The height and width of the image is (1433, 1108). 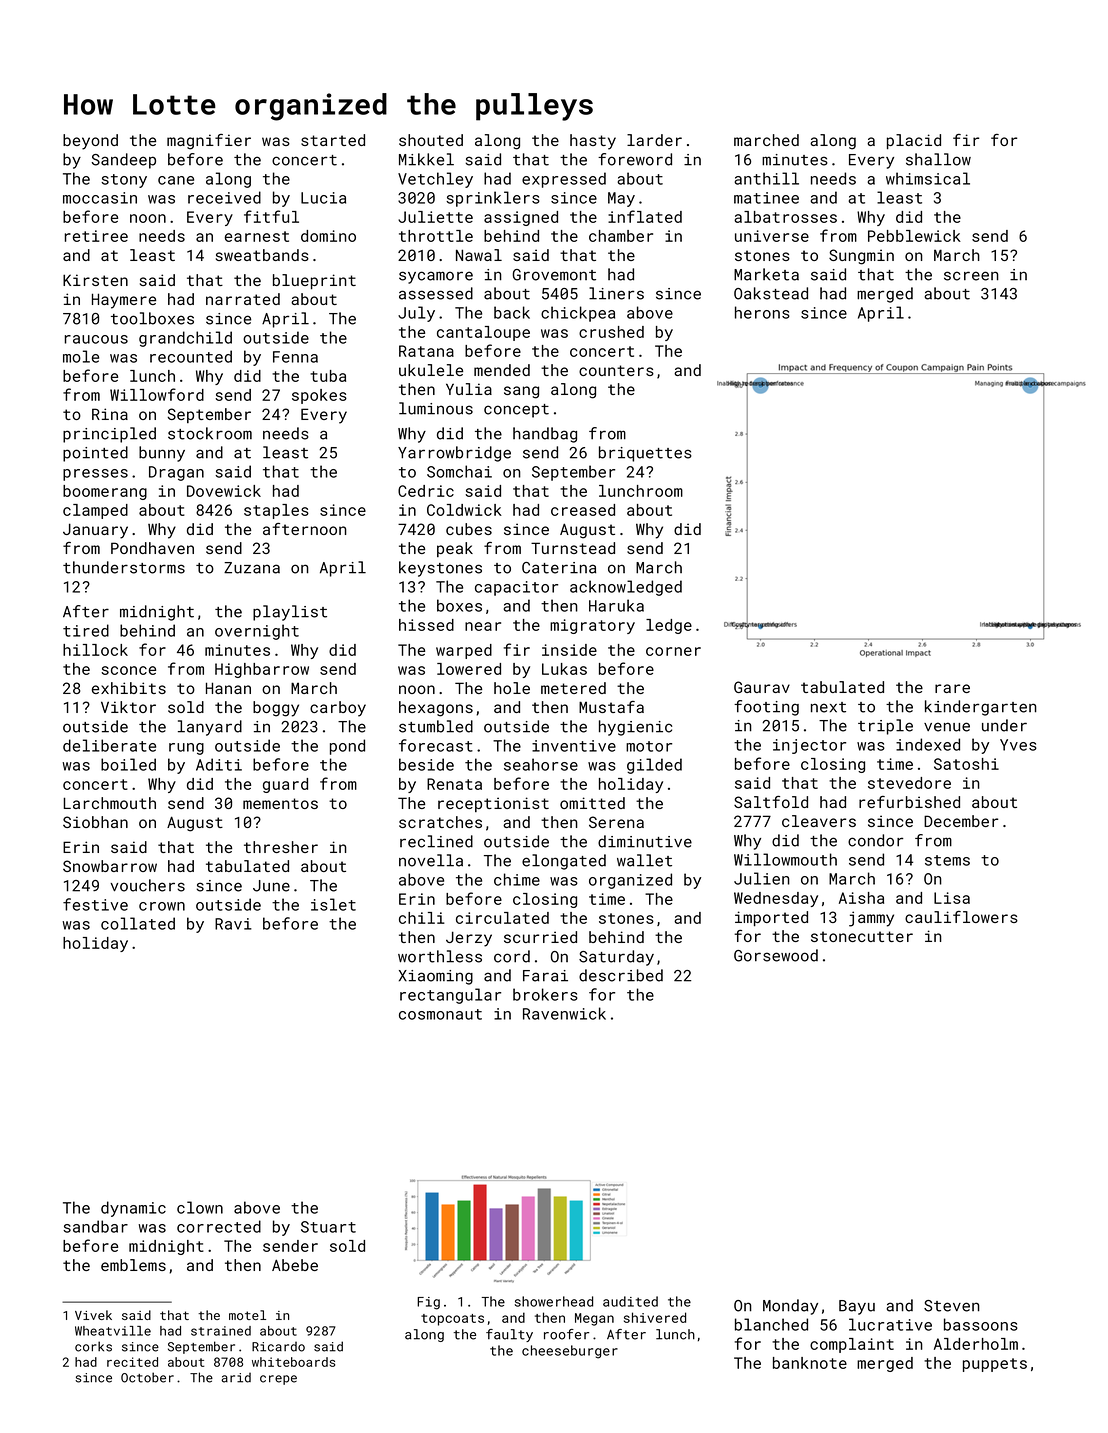 I want to click on hasty, so click(x=593, y=142).
